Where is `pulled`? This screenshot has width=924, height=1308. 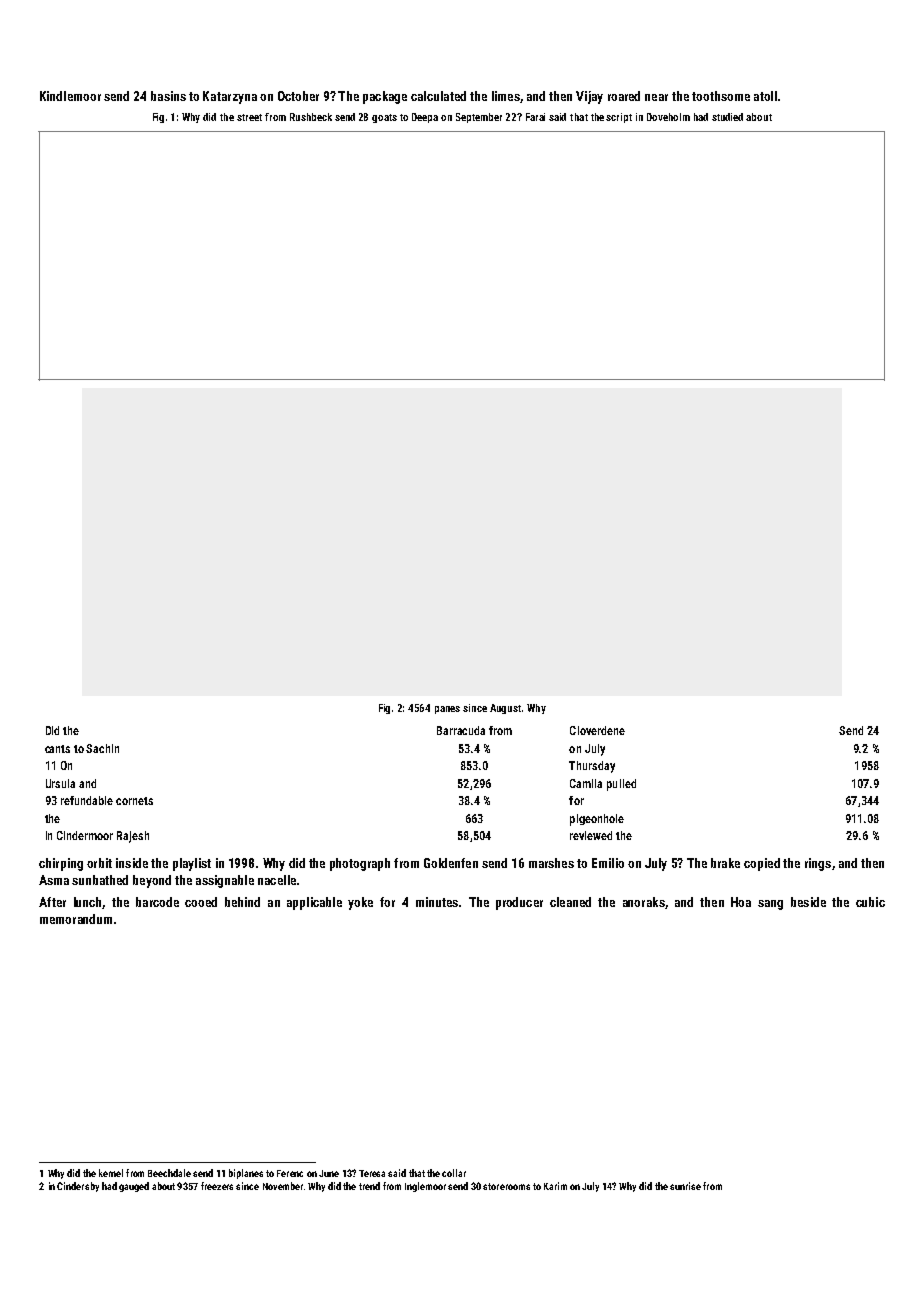 pulled is located at coordinates (621, 785).
